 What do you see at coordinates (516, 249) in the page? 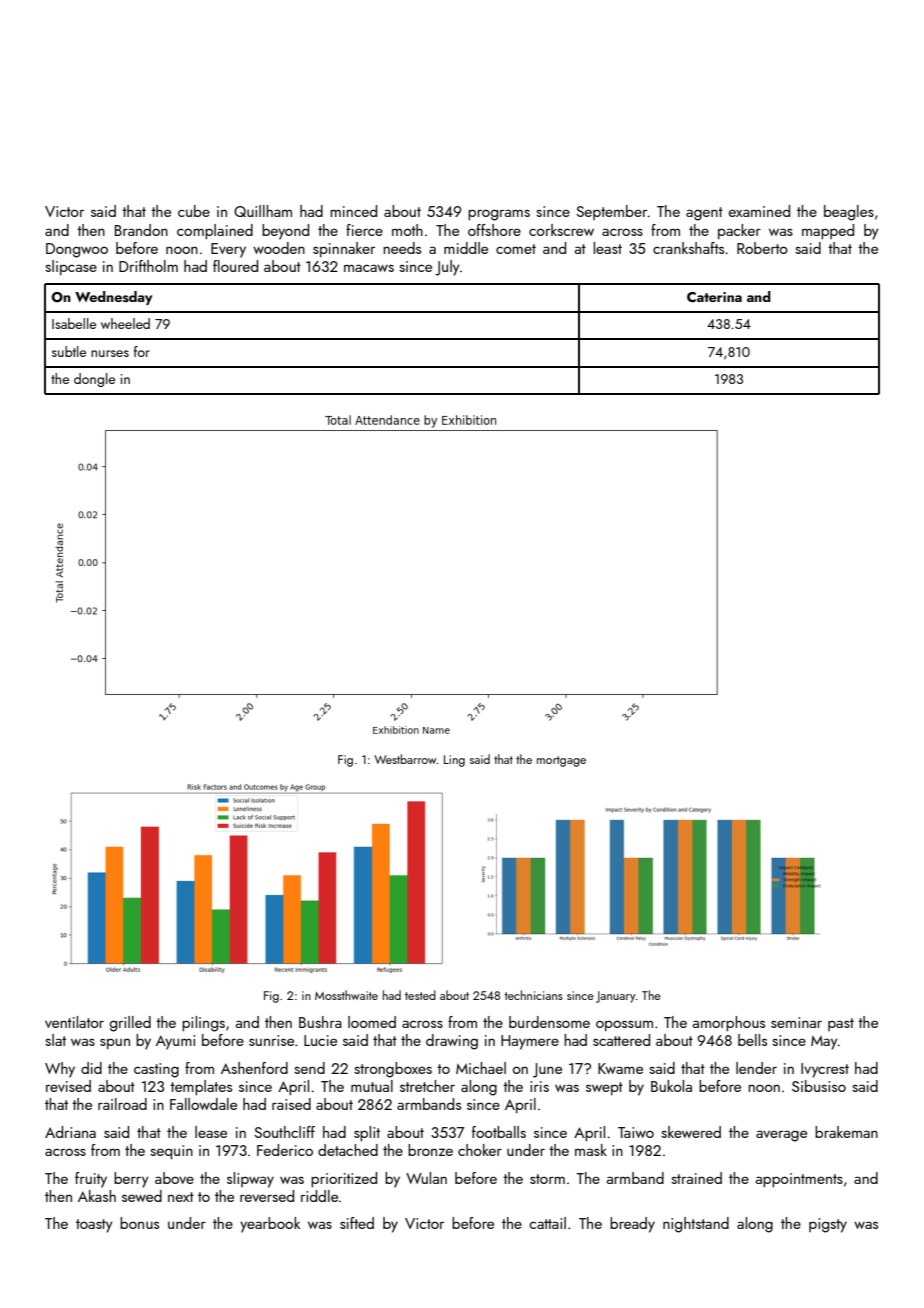
I see `comet` at bounding box center [516, 249].
